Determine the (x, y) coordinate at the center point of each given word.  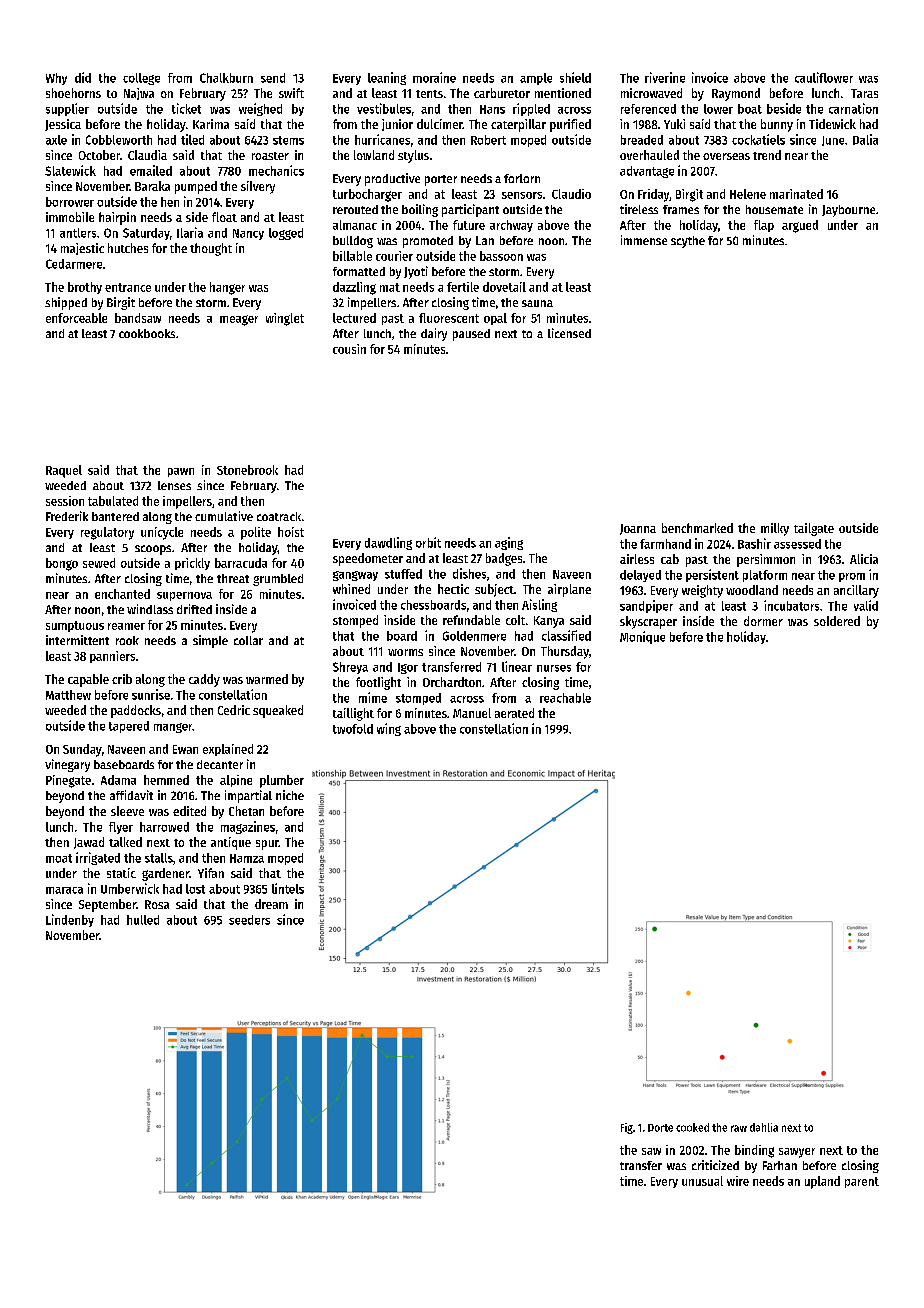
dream (271, 904)
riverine (665, 77)
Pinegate (68, 781)
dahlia (764, 1127)
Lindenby (70, 920)
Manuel (472, 713)
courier (394, 256)
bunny (777, 125)
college (141, 79)
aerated (514, 713)
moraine (434, 77)
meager (239, 320)
